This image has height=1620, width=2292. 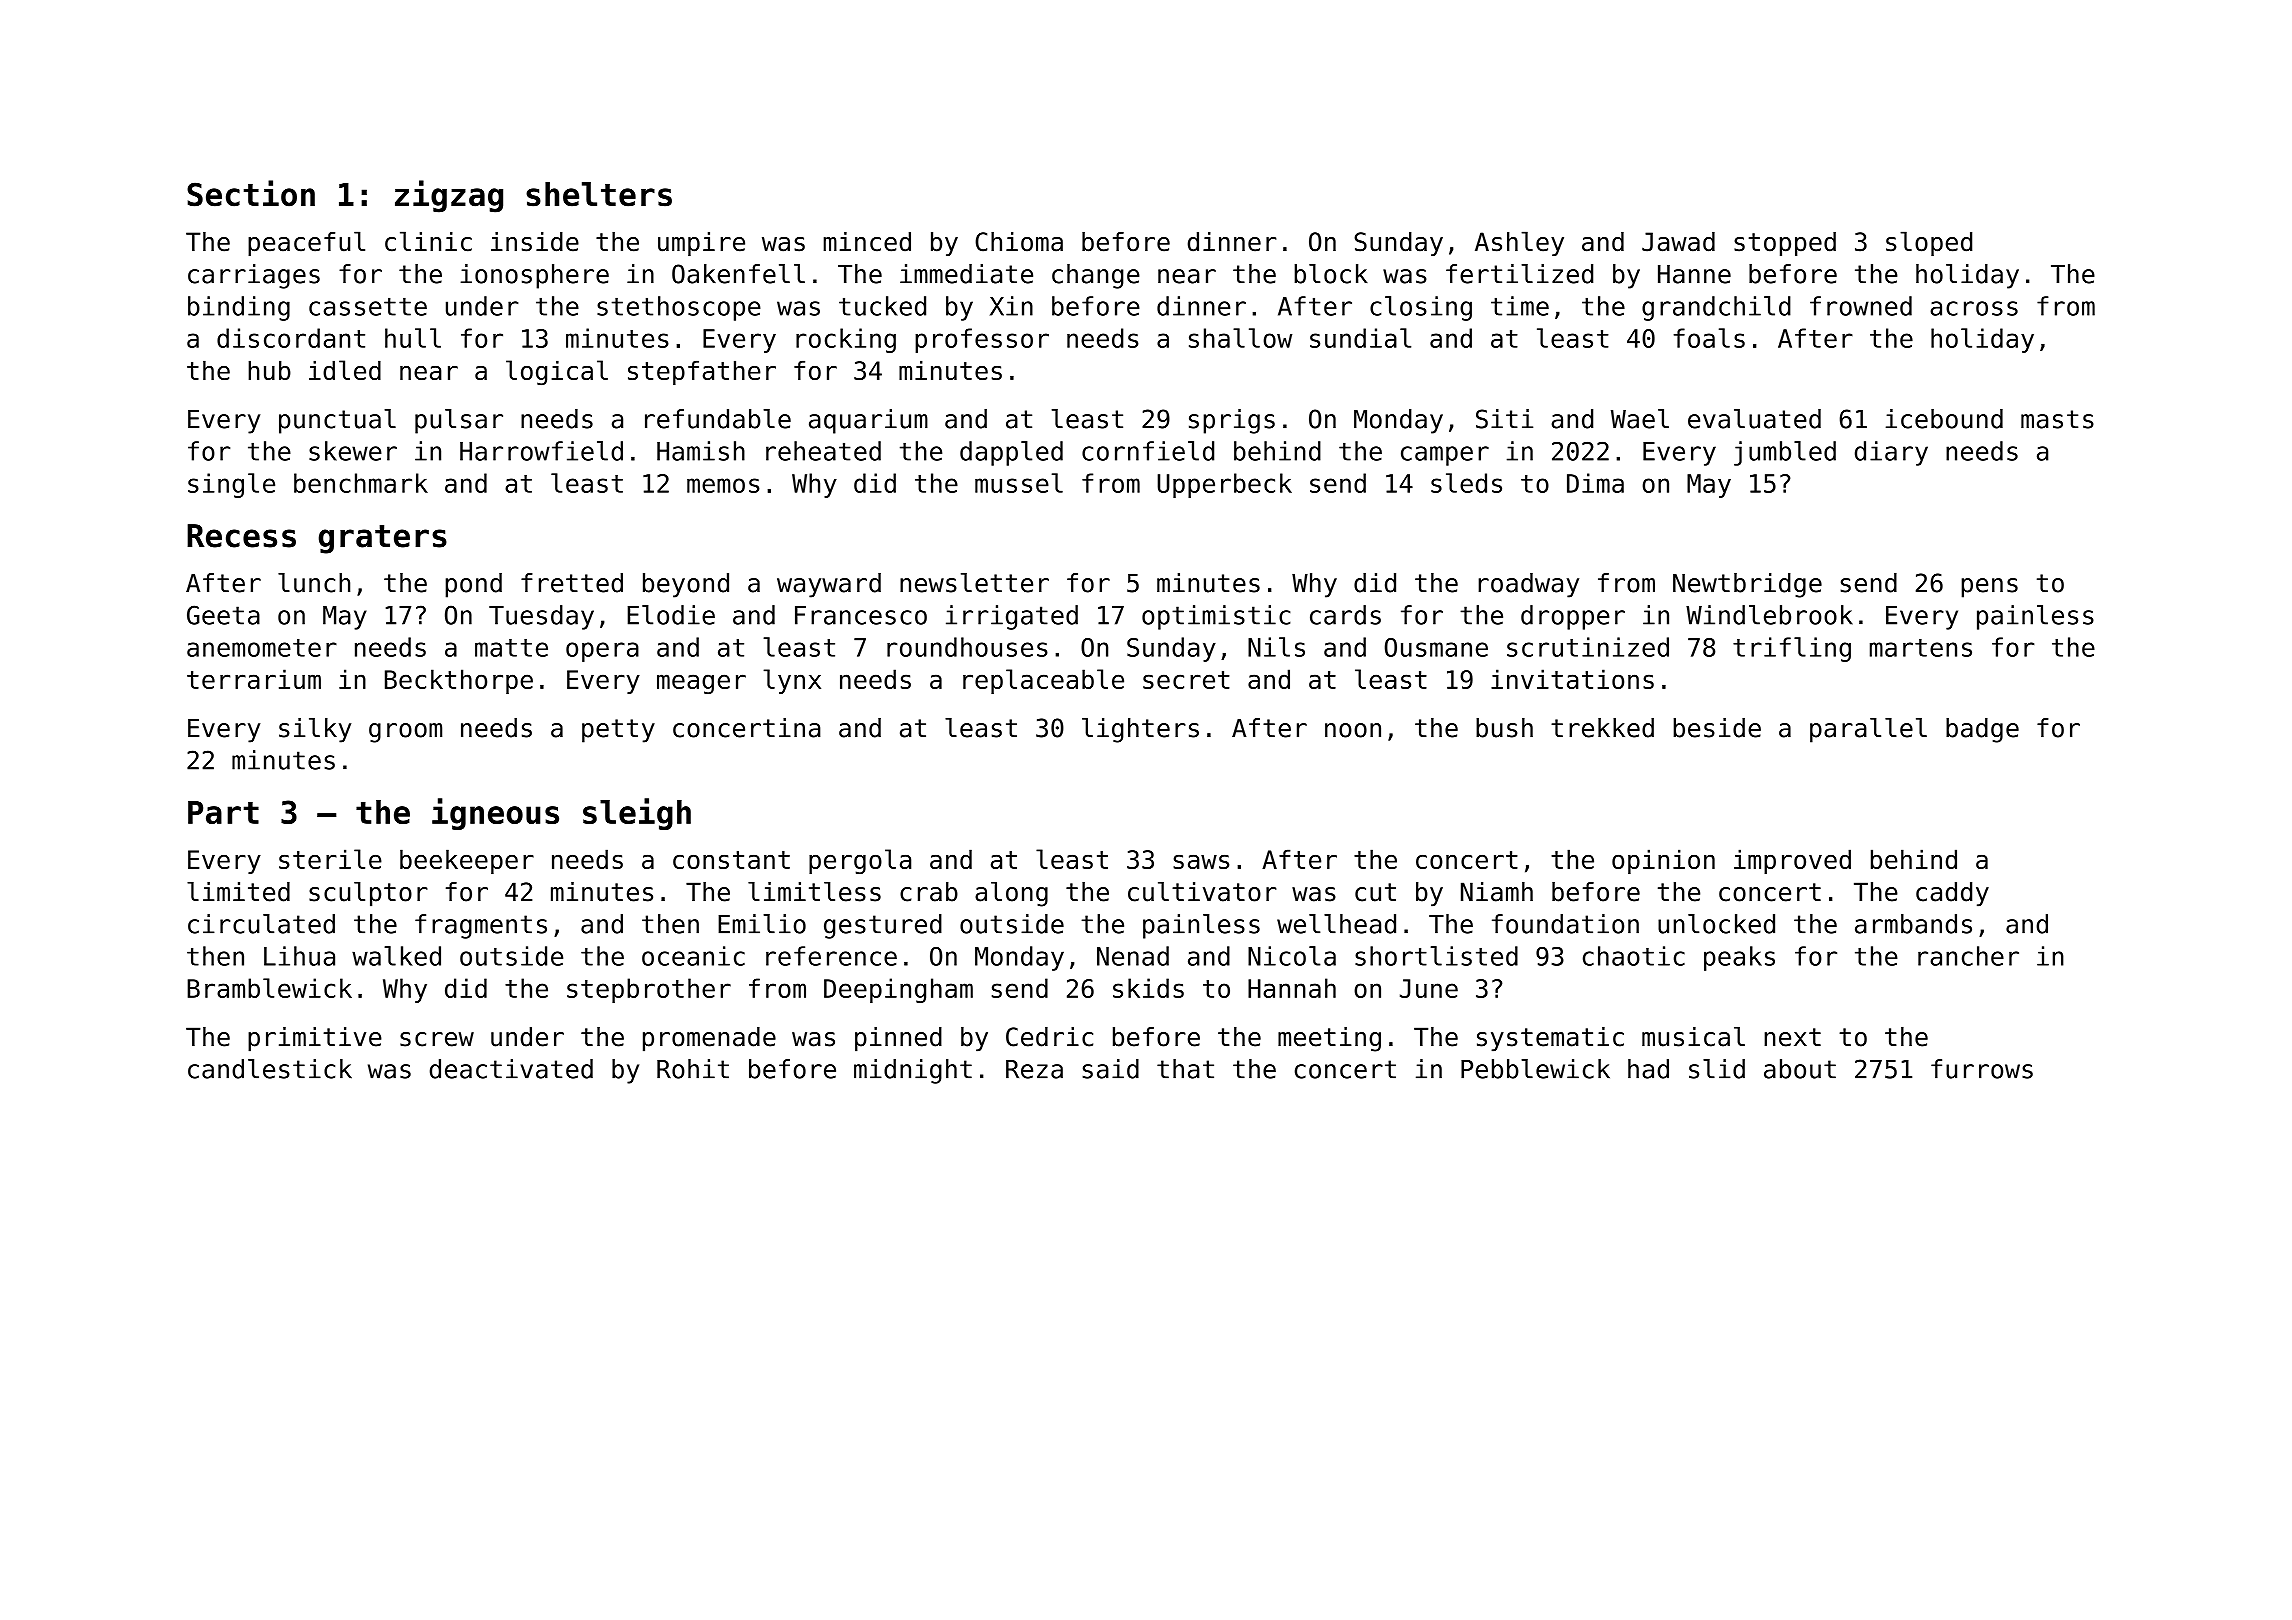 What do you see at coordinates (1019, 242) in the image?
I see `Chioma` at bounding box center [1019, 242].
